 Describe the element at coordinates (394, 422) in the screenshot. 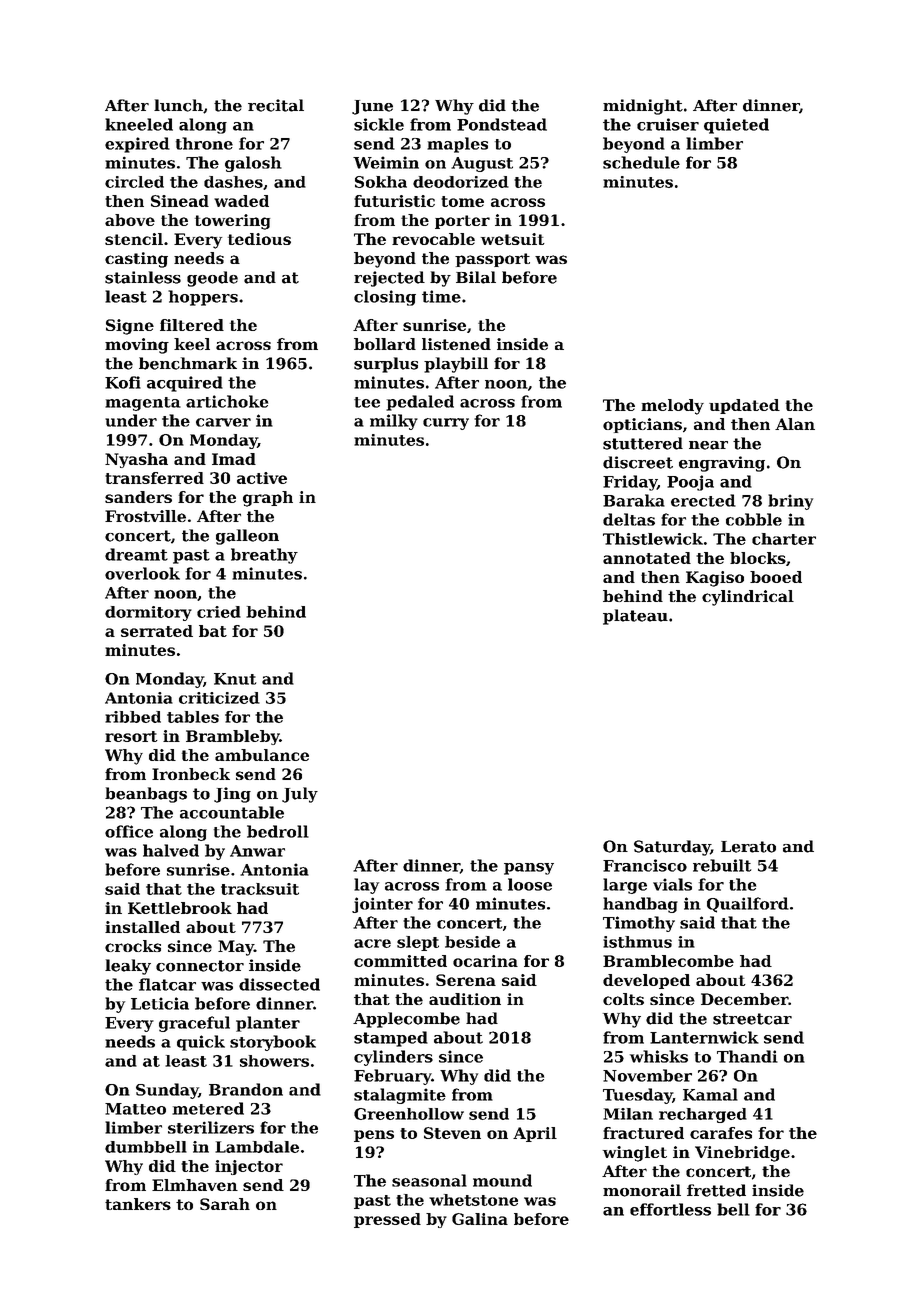

I see `milky` at that location.
